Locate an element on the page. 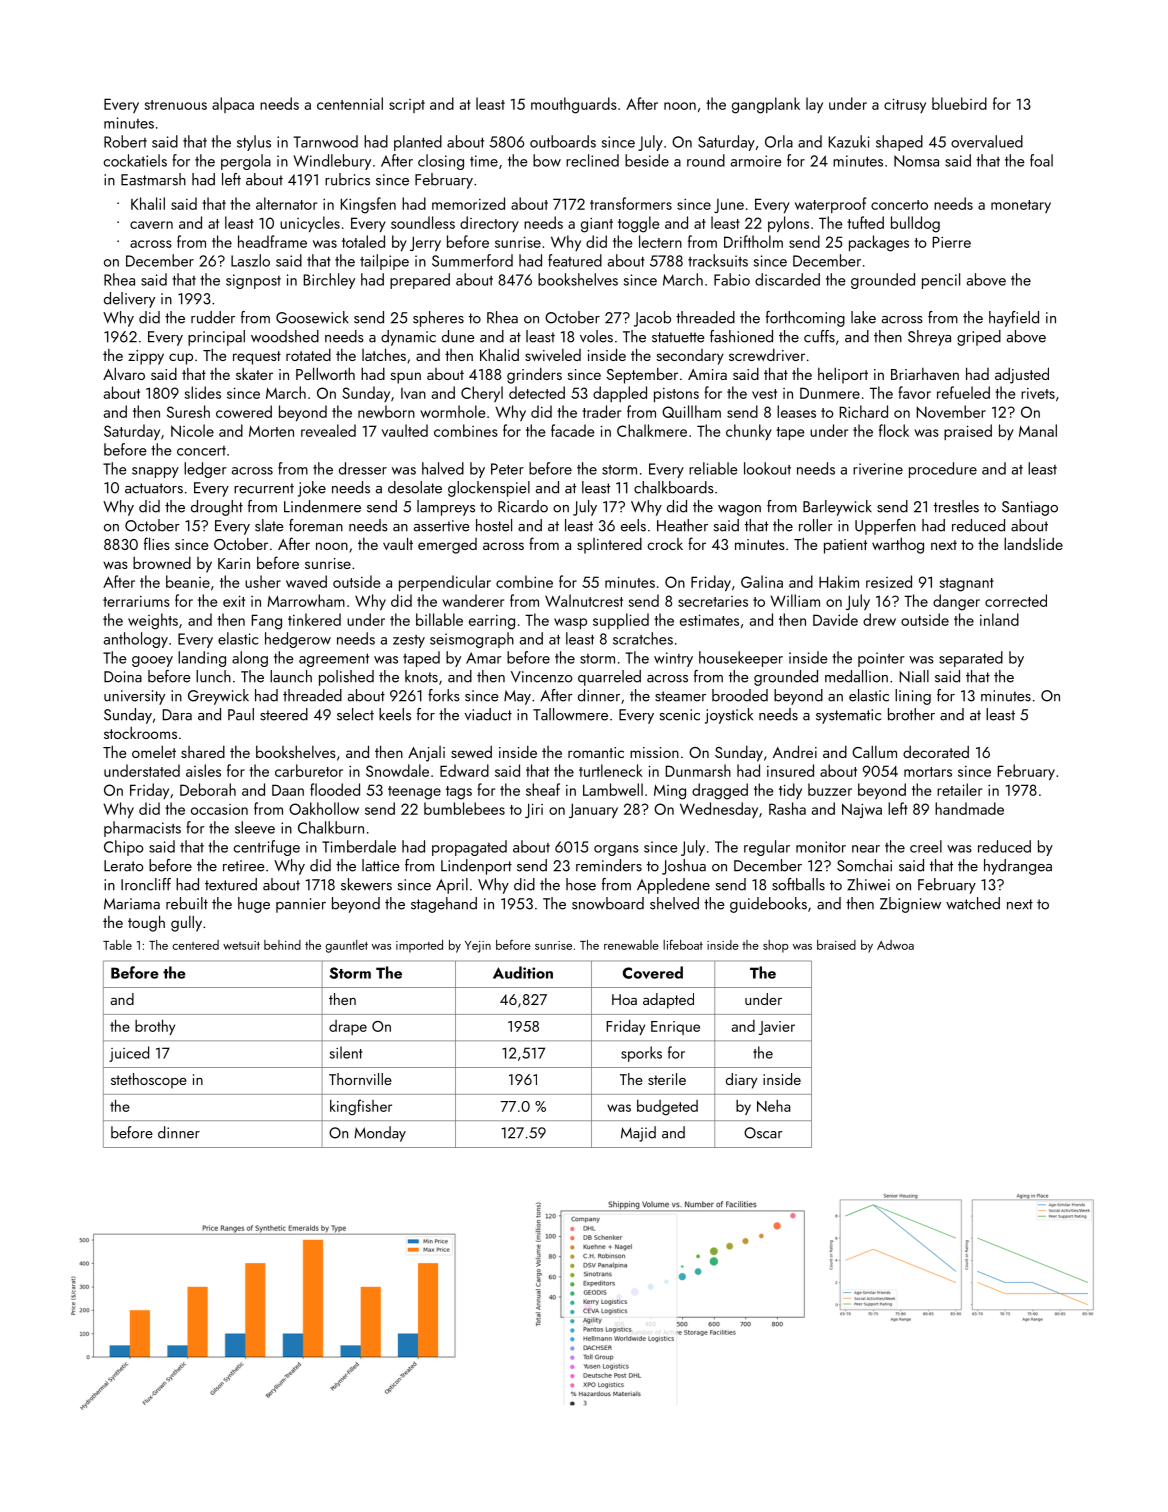  dune is located at coordinates (458, 336).
